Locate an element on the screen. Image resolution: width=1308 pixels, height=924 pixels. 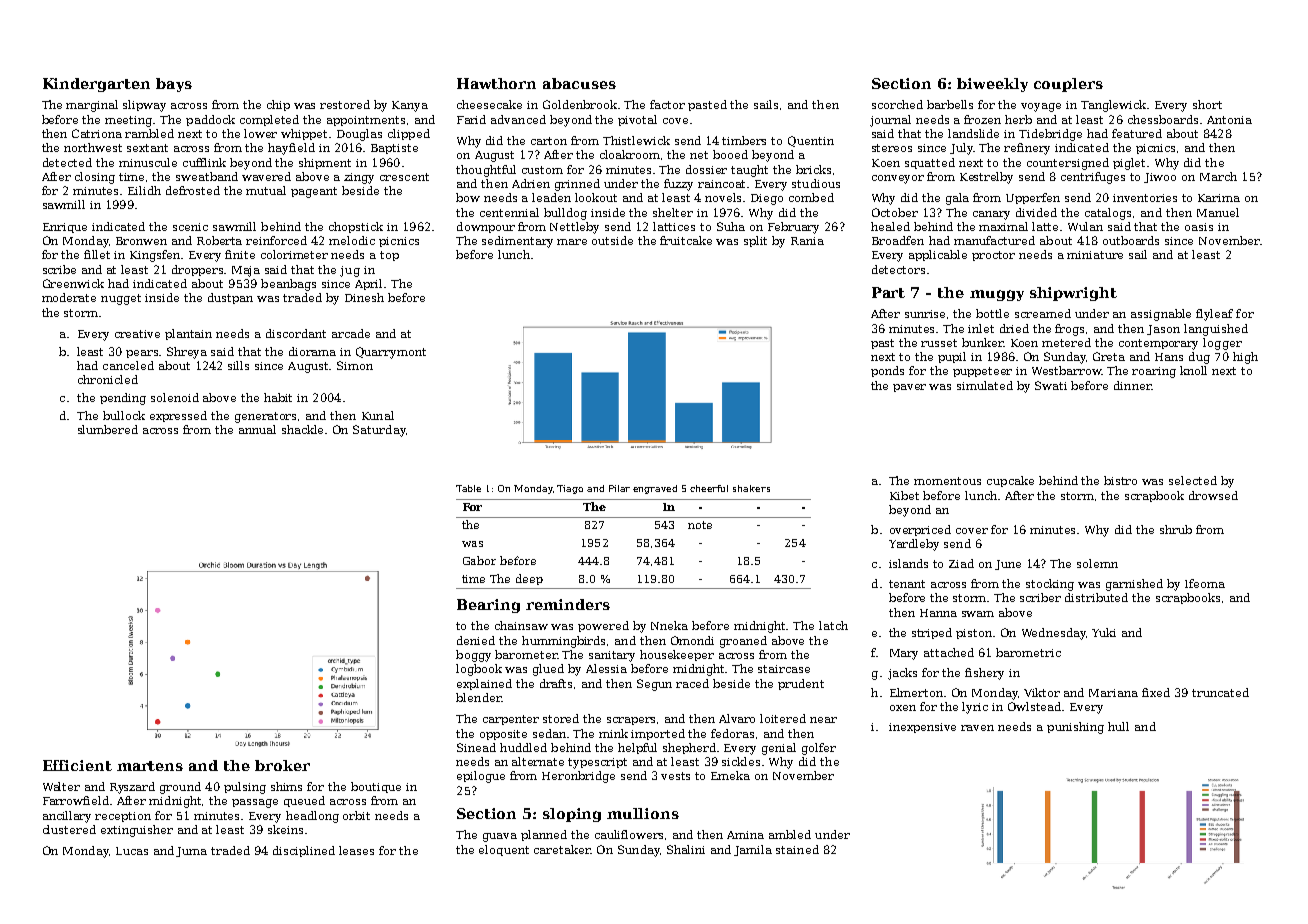
paddock is located at coordinates (210, 120).
